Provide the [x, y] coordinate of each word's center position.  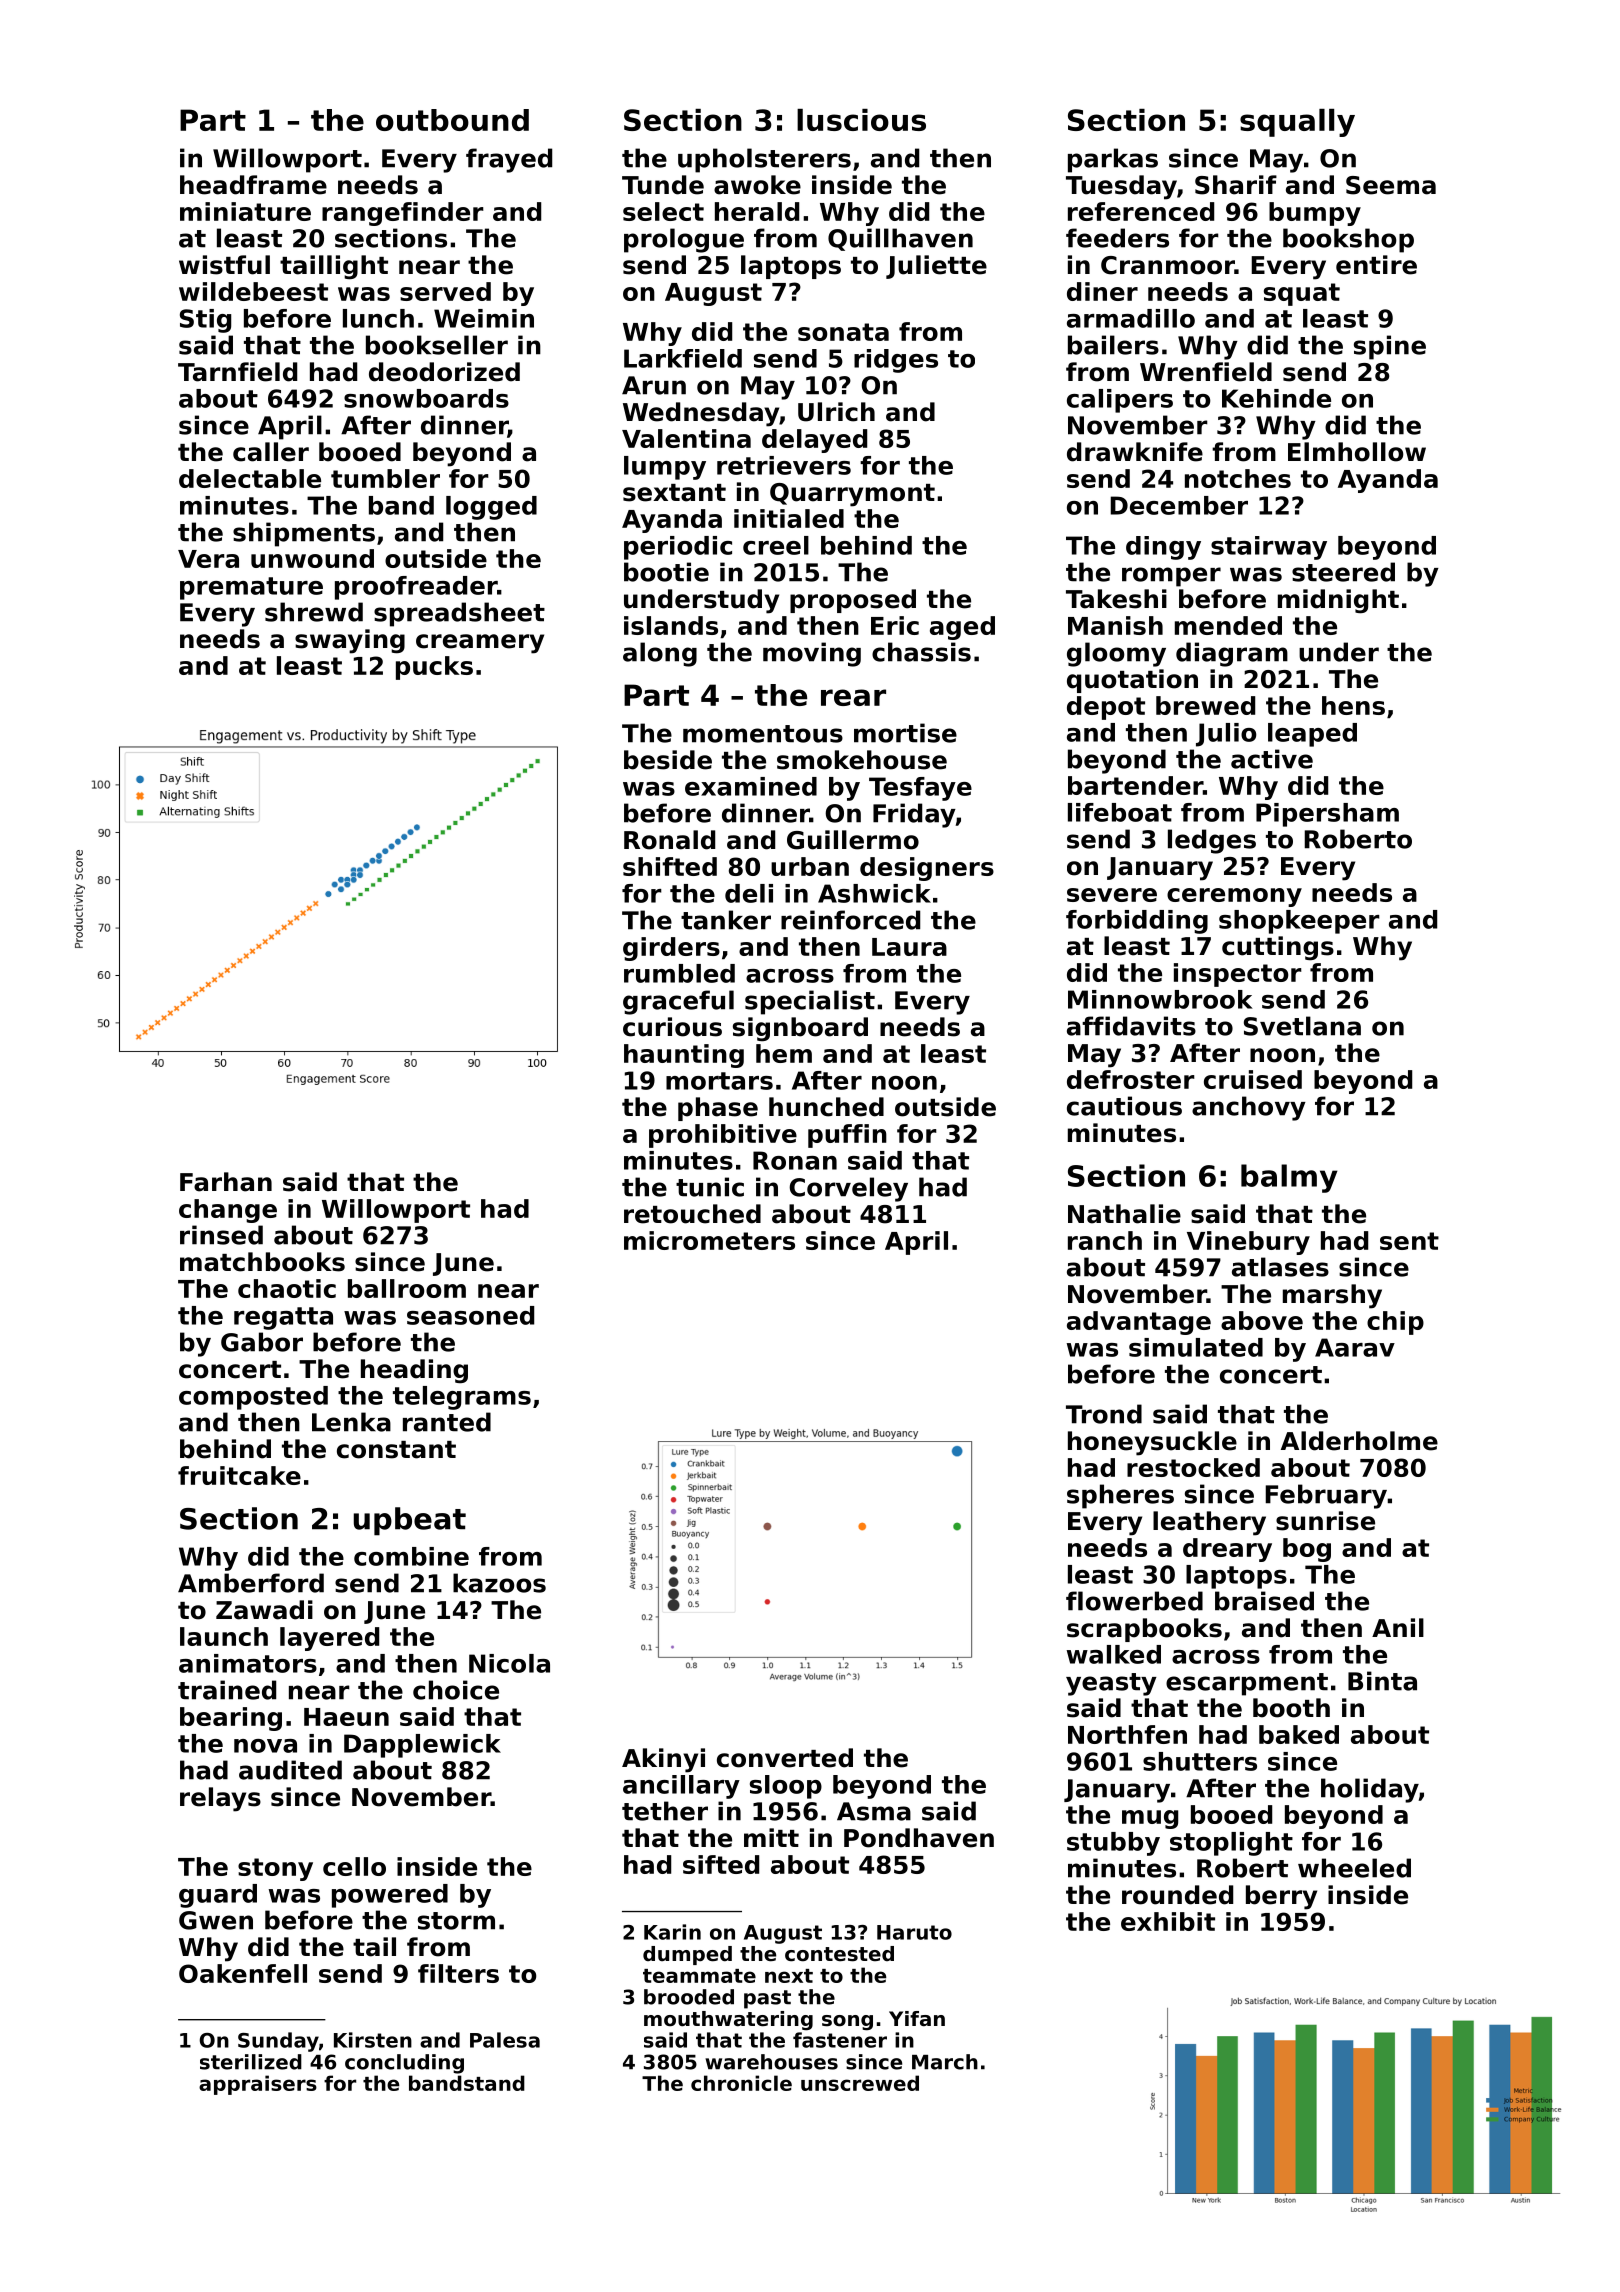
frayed [509, 160]
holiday [1370, 1790]
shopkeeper [1299, 922]
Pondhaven [919, 1838]
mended [1228, 625]
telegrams [462, 1398]
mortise [905, 733]
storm [456, 1921]
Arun [654, 385]
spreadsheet [459, 614]
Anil [1398, 1627]
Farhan [226, 1182]
